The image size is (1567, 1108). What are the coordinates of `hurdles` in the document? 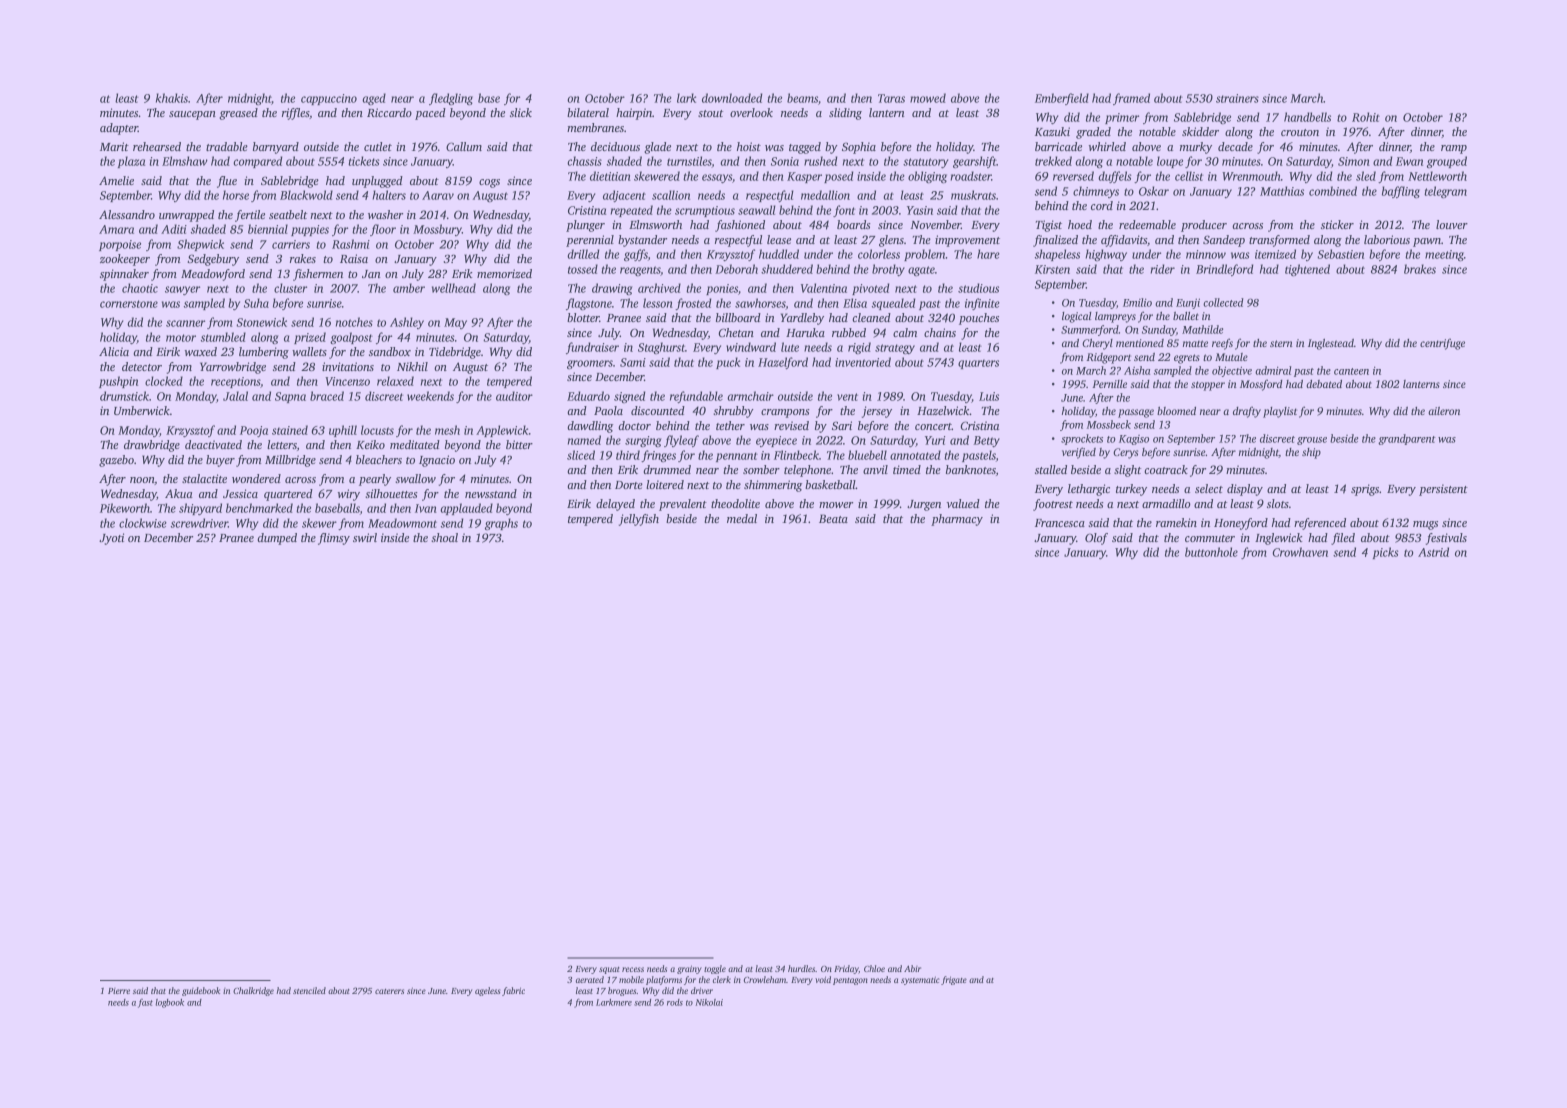 It's located at (801, 968).
